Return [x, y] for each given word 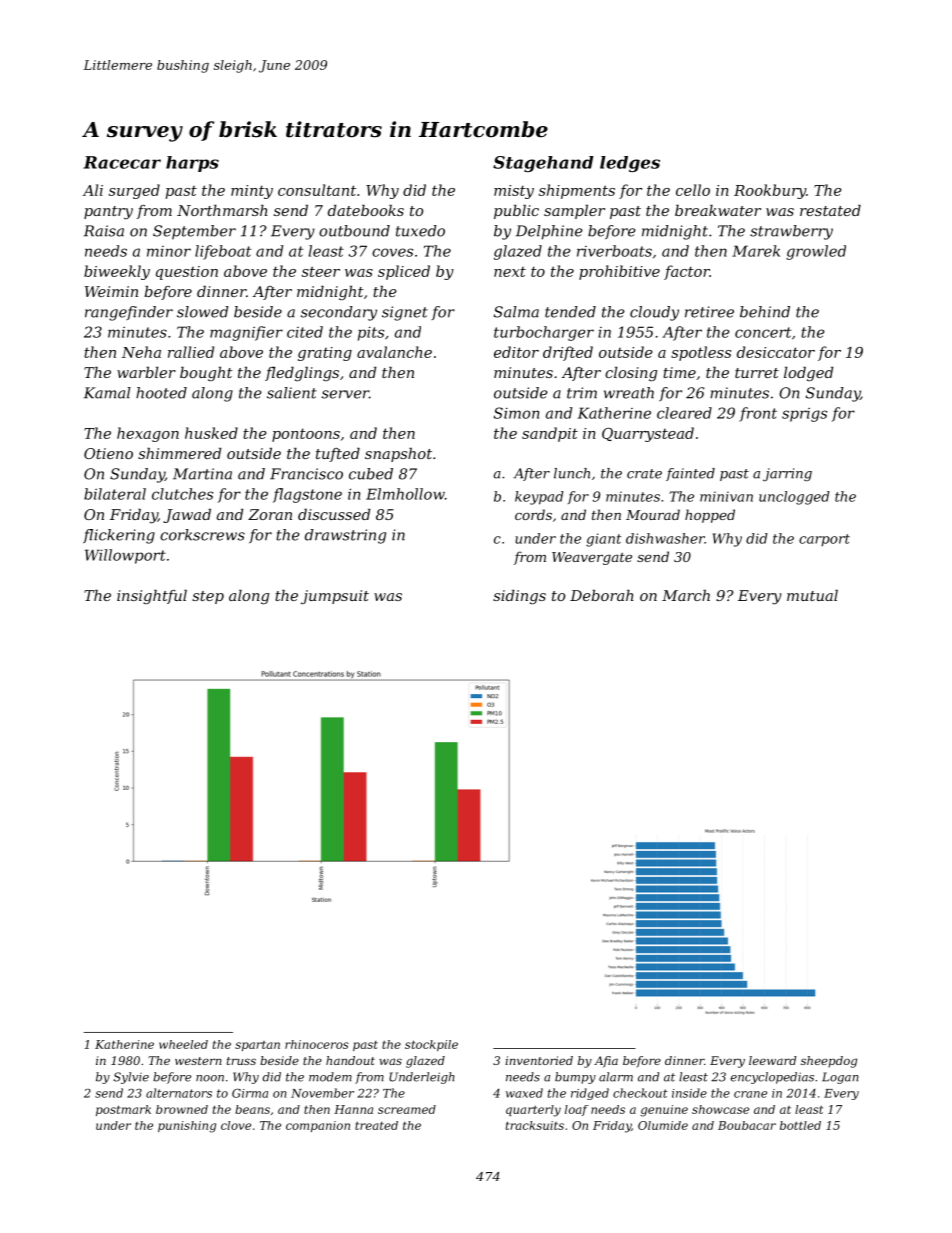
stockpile [431, 1045]
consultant [317, 190]
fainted [690, 474]
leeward [772, 1060]
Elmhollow [405, 494]
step [208, 597]
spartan [257, 1046]
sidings [519, 597]
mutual [812, 595]
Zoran [270, 514]
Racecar [122, 162]
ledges [630, 164]
